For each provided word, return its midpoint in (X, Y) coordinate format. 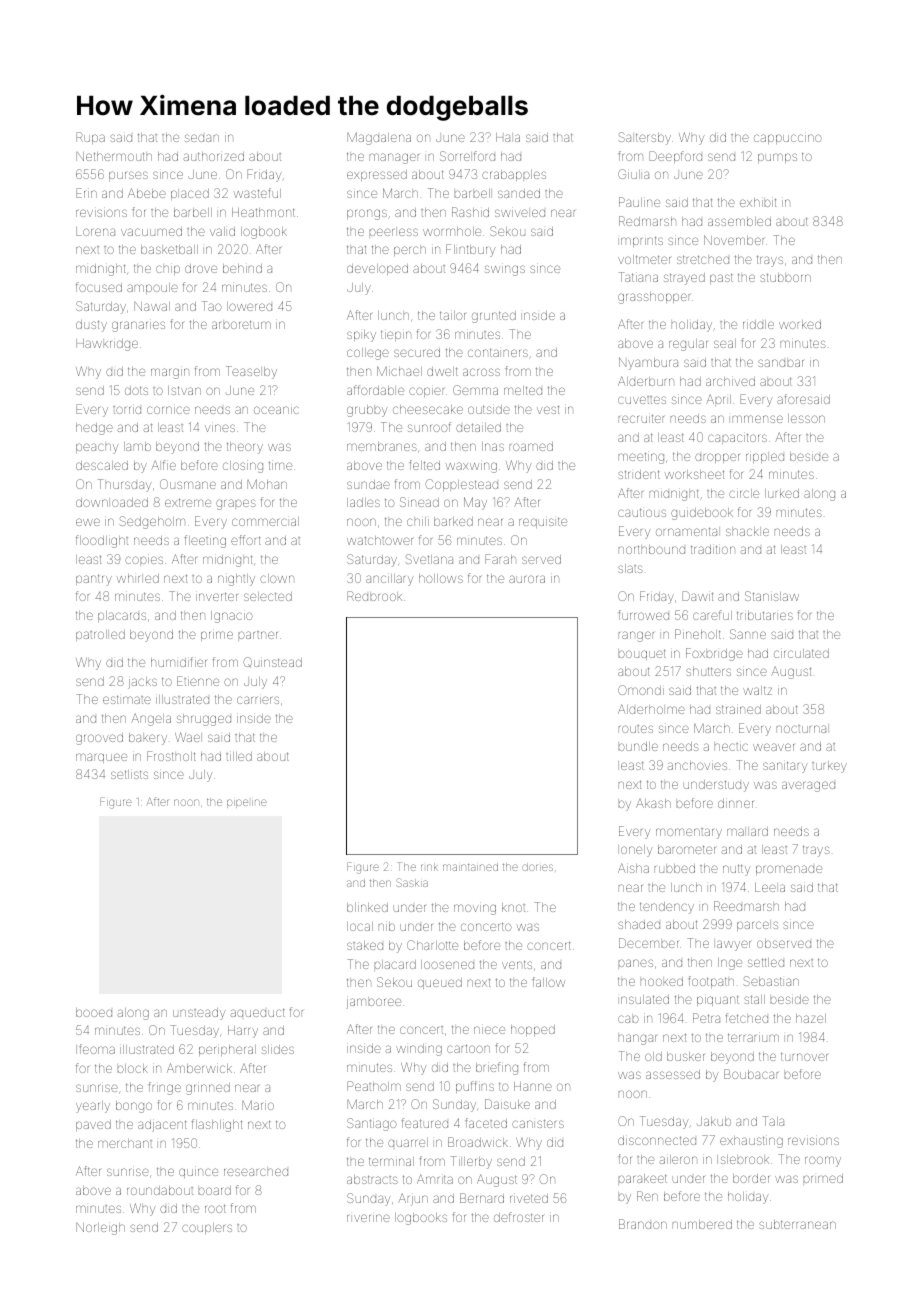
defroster (519, 1217)
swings (505, 270)
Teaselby (251, 372)
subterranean (797, 1224)
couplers (207, 1228)
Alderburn (646, 381)
